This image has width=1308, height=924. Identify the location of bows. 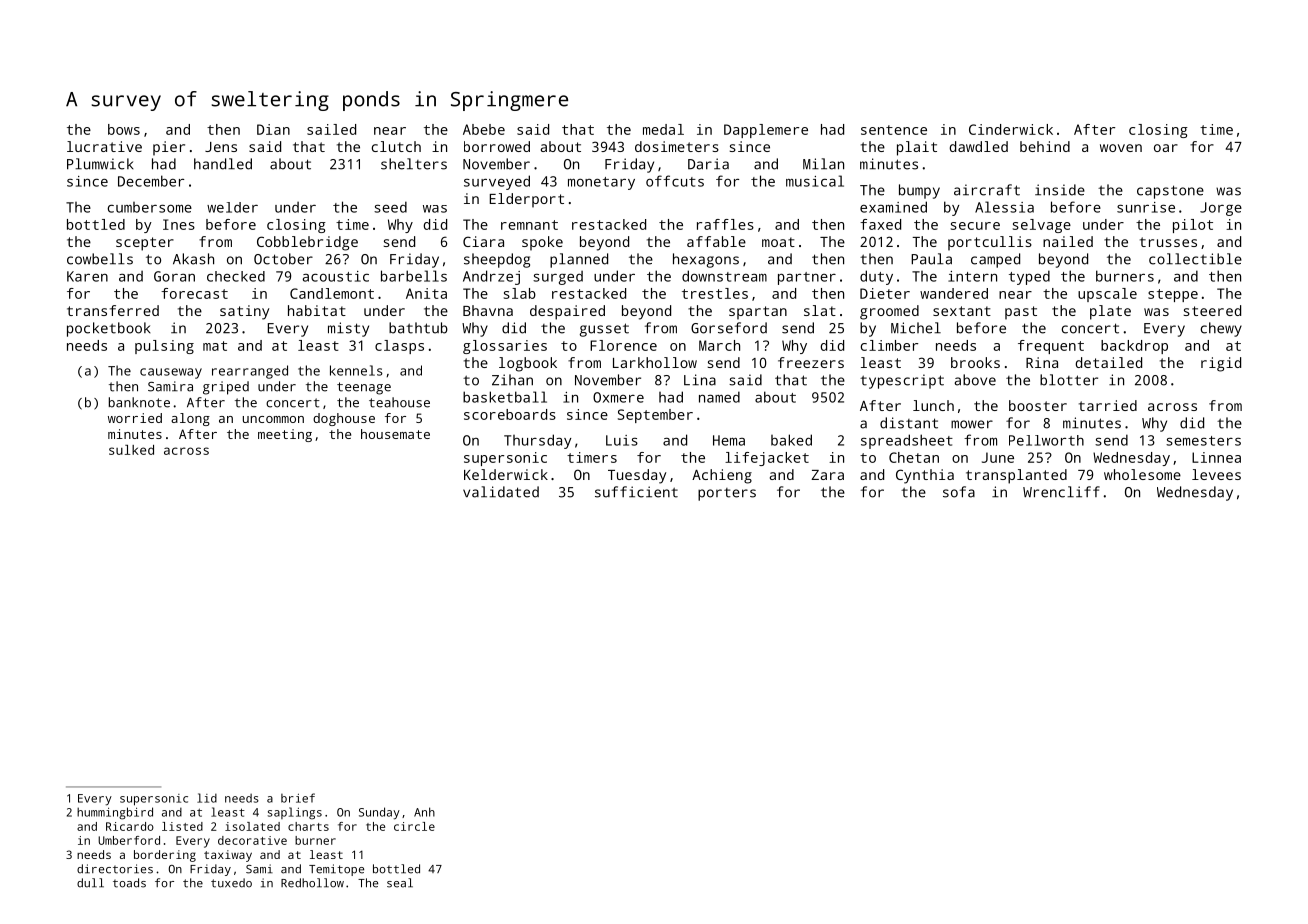
(124, 129).
